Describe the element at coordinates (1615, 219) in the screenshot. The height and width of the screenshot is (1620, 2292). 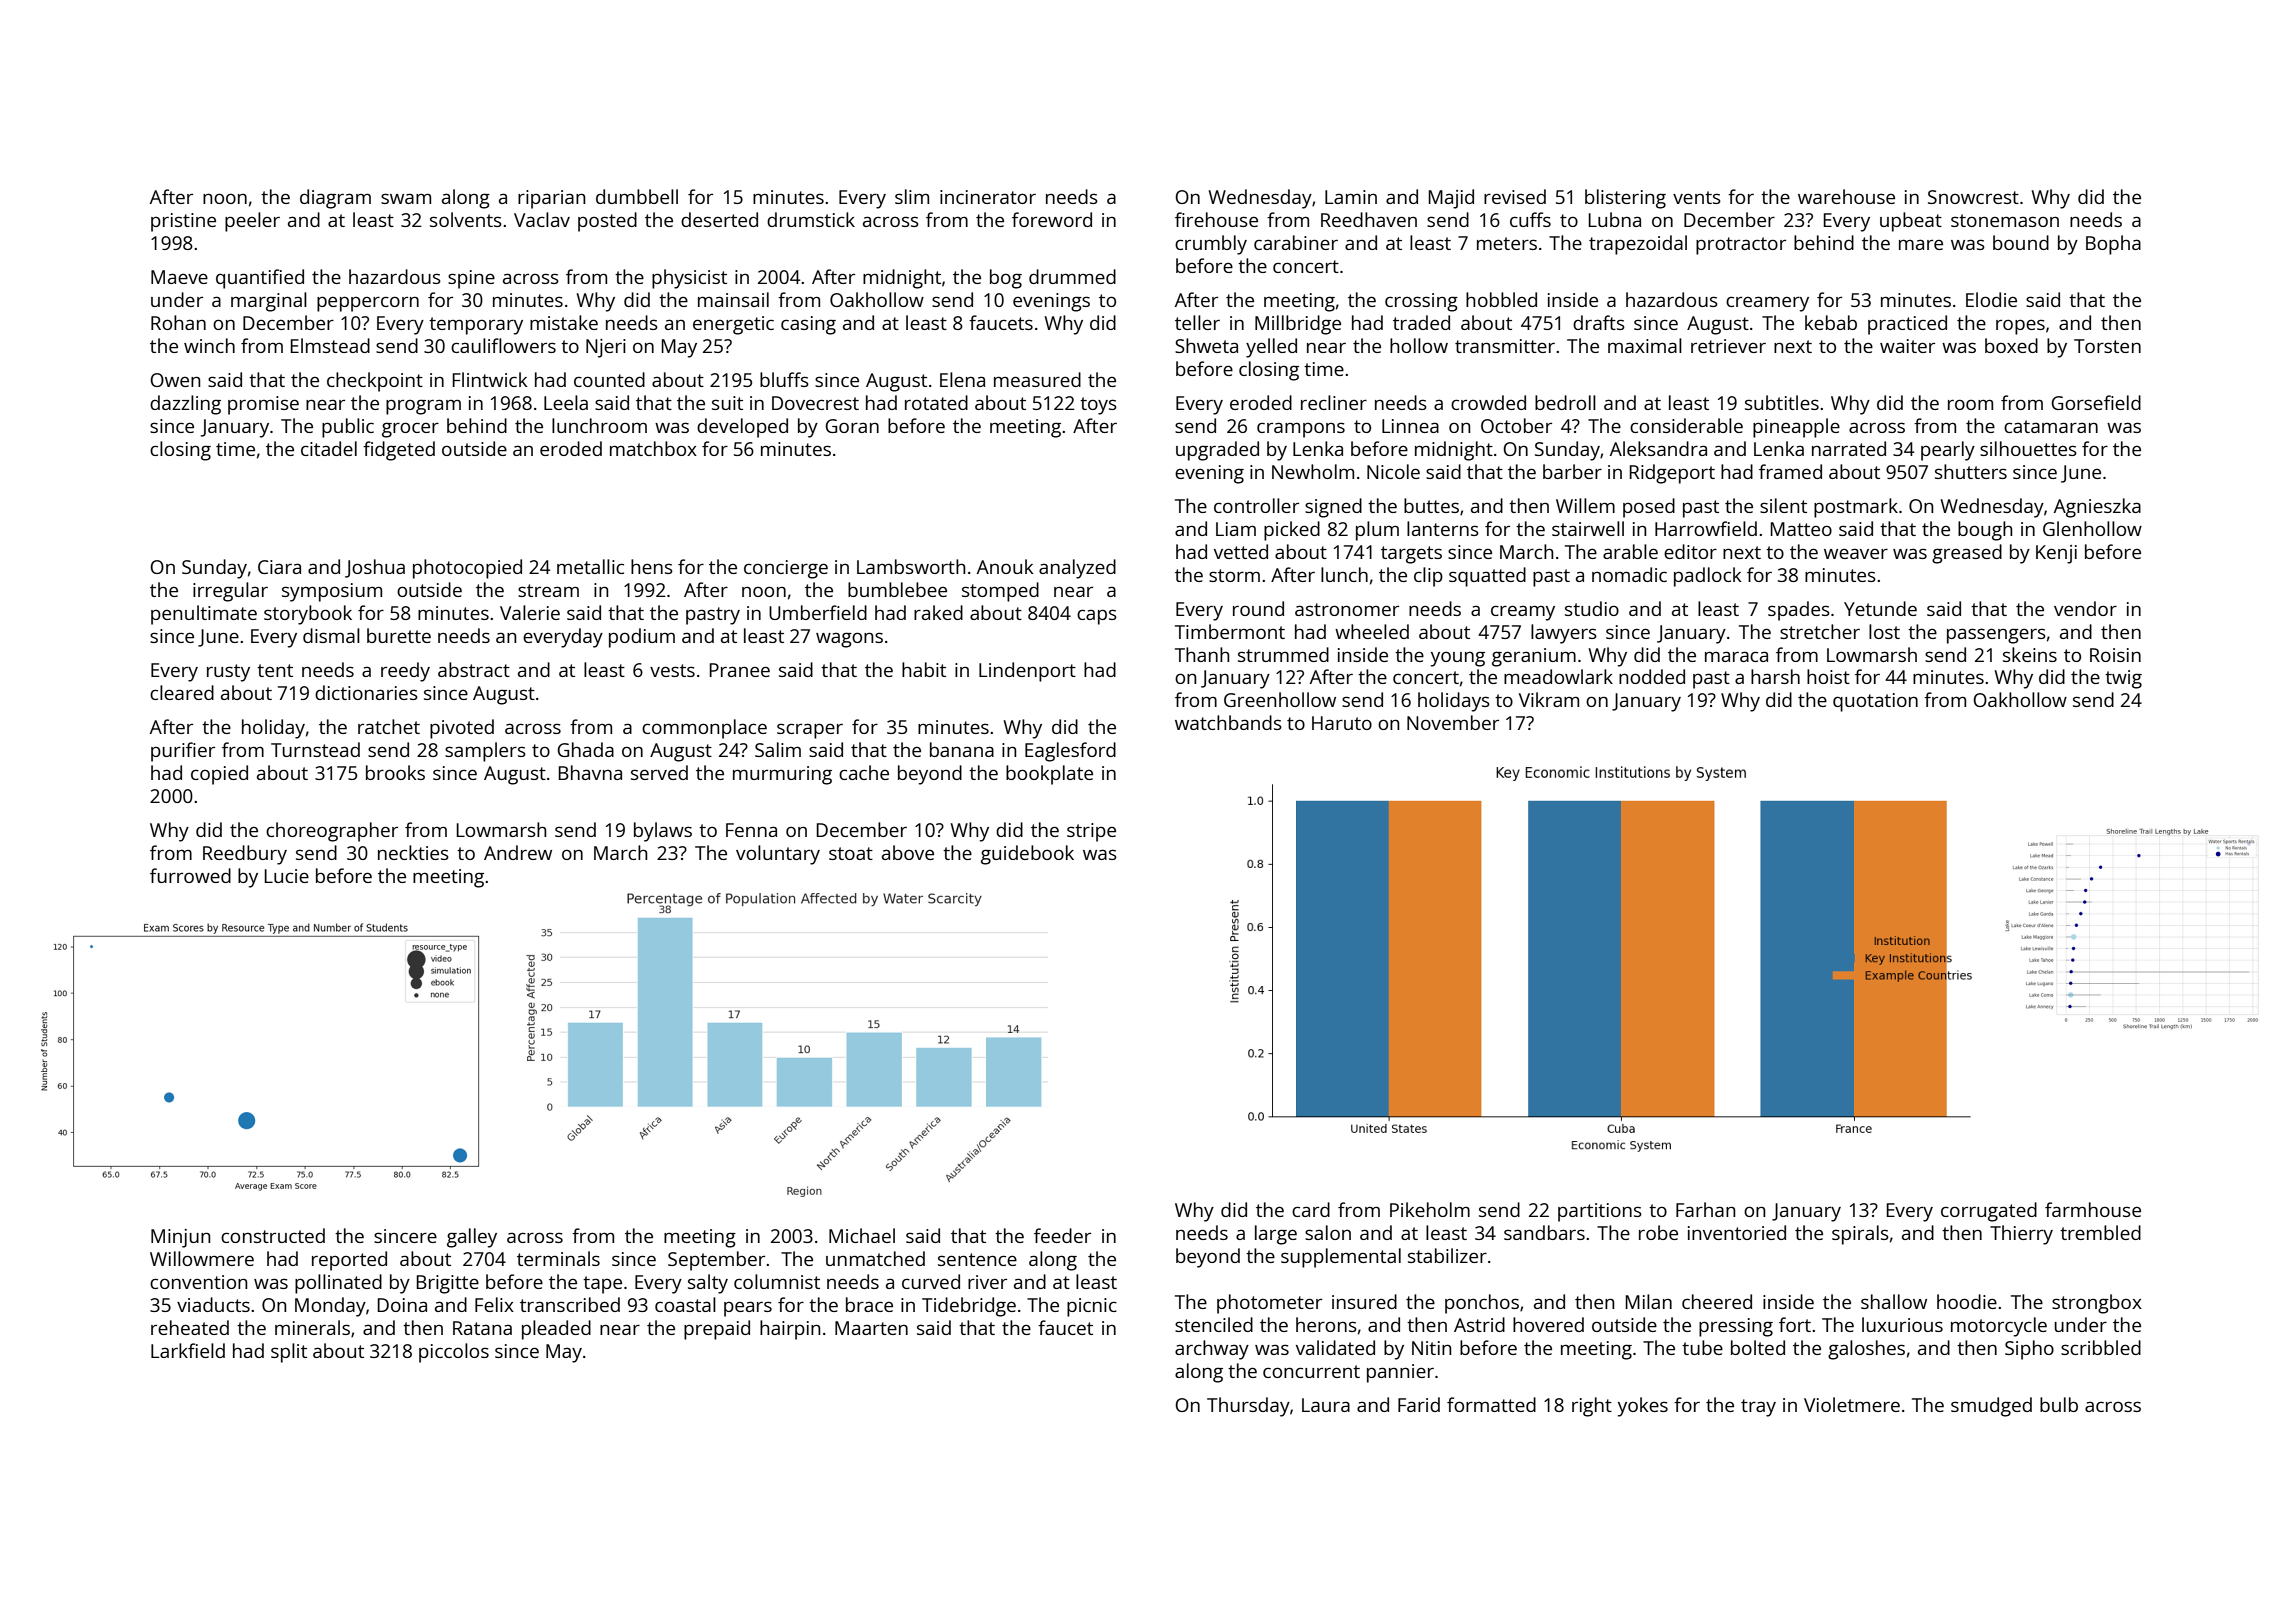
I see `Lubna` at that location.
